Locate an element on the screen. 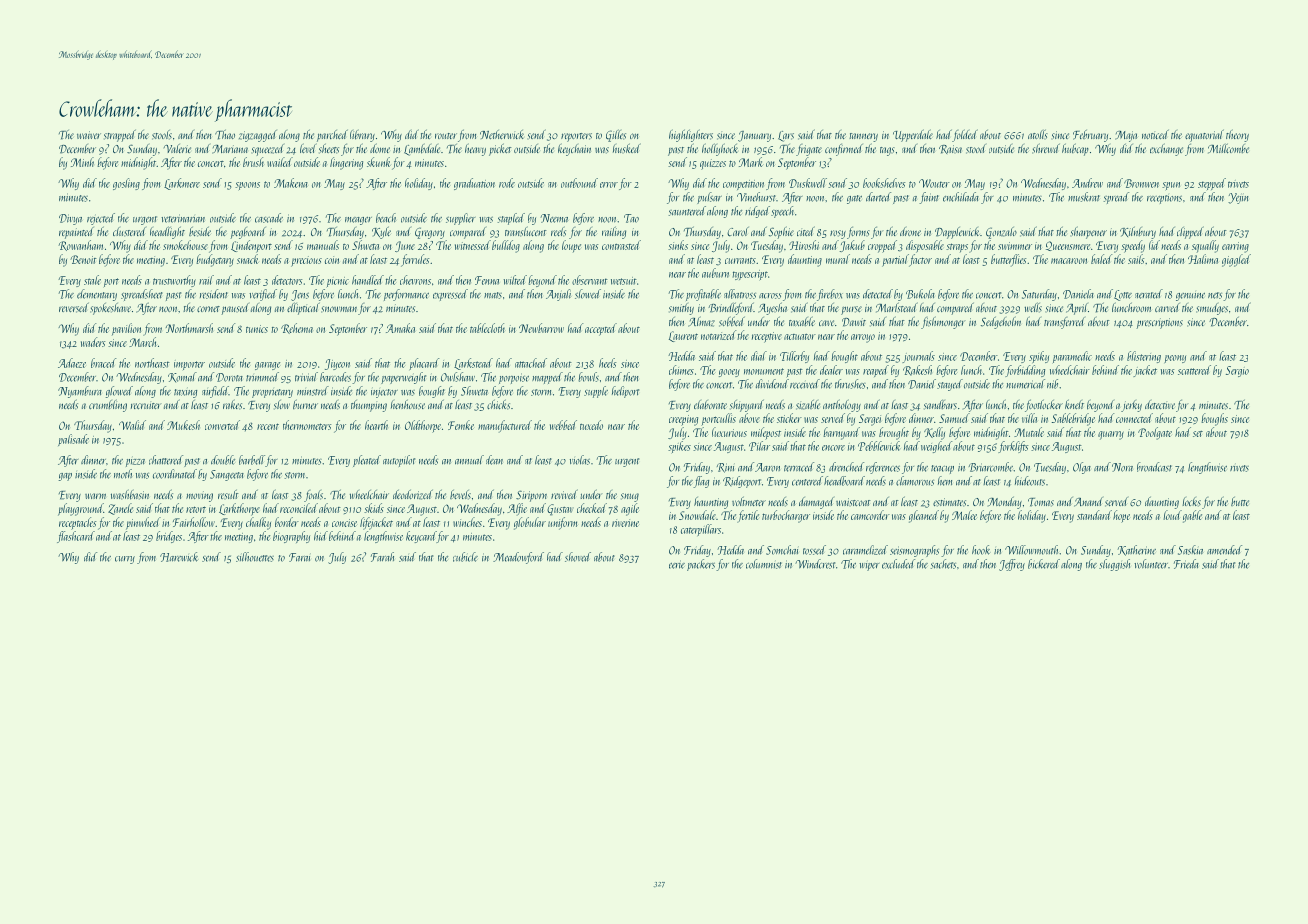 This screenshot has width=1308, height=924. clamorous is located at coordinates (915, 481).
